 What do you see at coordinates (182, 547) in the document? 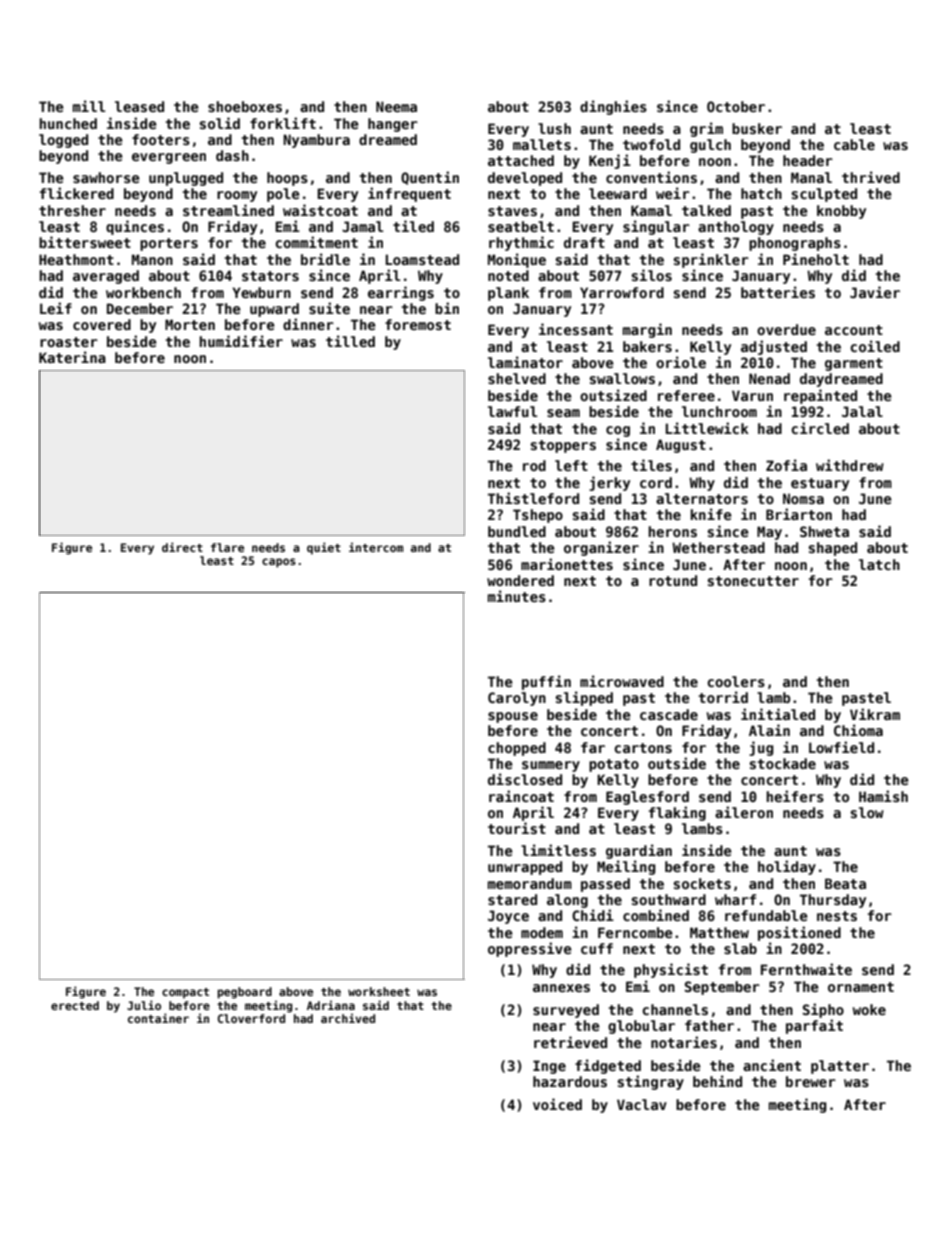
I see `direct` at bounding box center [182, 547].
